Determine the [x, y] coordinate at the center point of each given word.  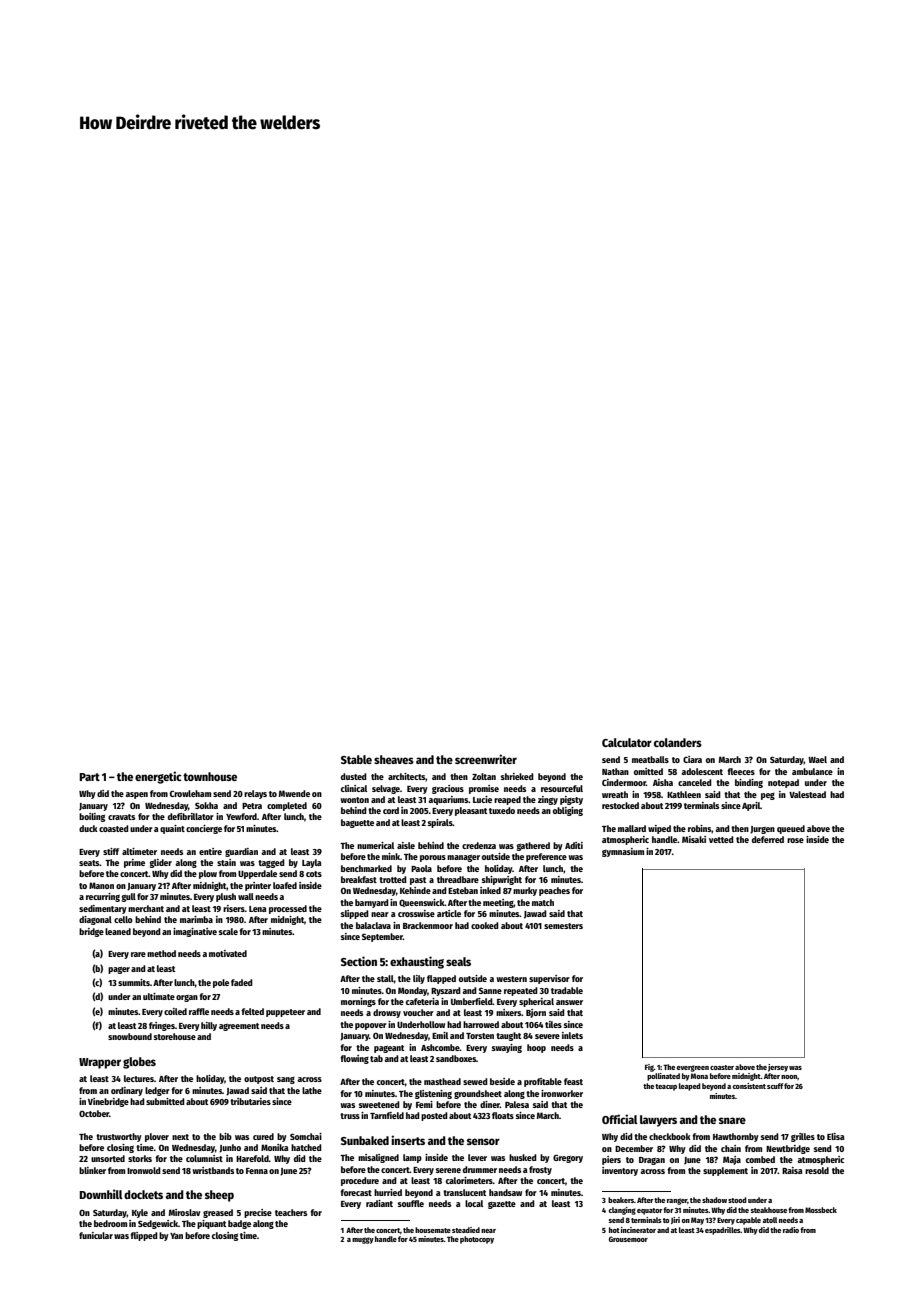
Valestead [807, 794]
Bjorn [536, 1013]
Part [89, 777]
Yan [176, 1236]
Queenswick [422, 903]
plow [208, 874]
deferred [768, 839]
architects [407, 777]
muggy [363, 1240]
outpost [259, 1080]
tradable [567, 990]
